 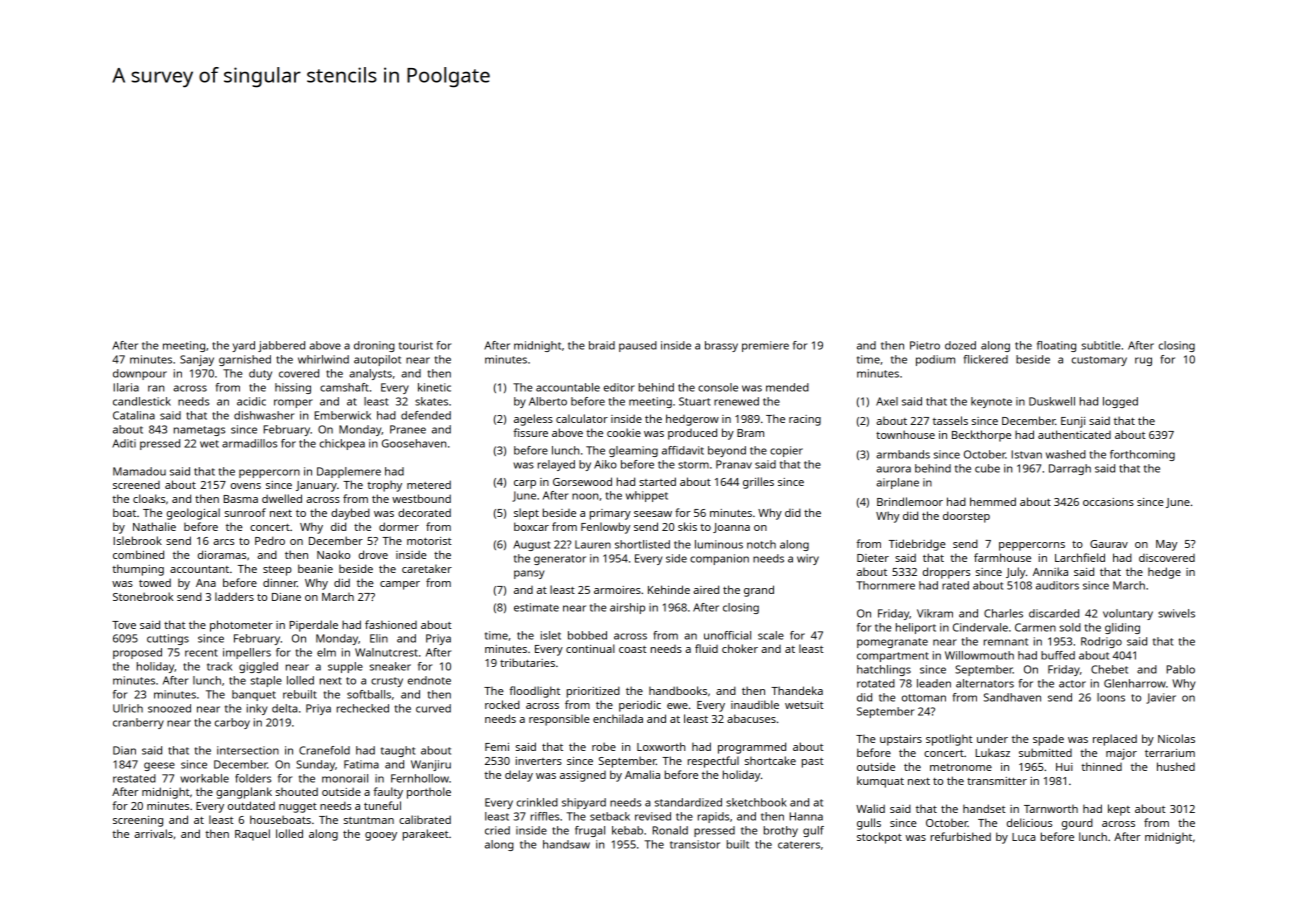 I want to click on jabbered, so click(x=281, y=346).
